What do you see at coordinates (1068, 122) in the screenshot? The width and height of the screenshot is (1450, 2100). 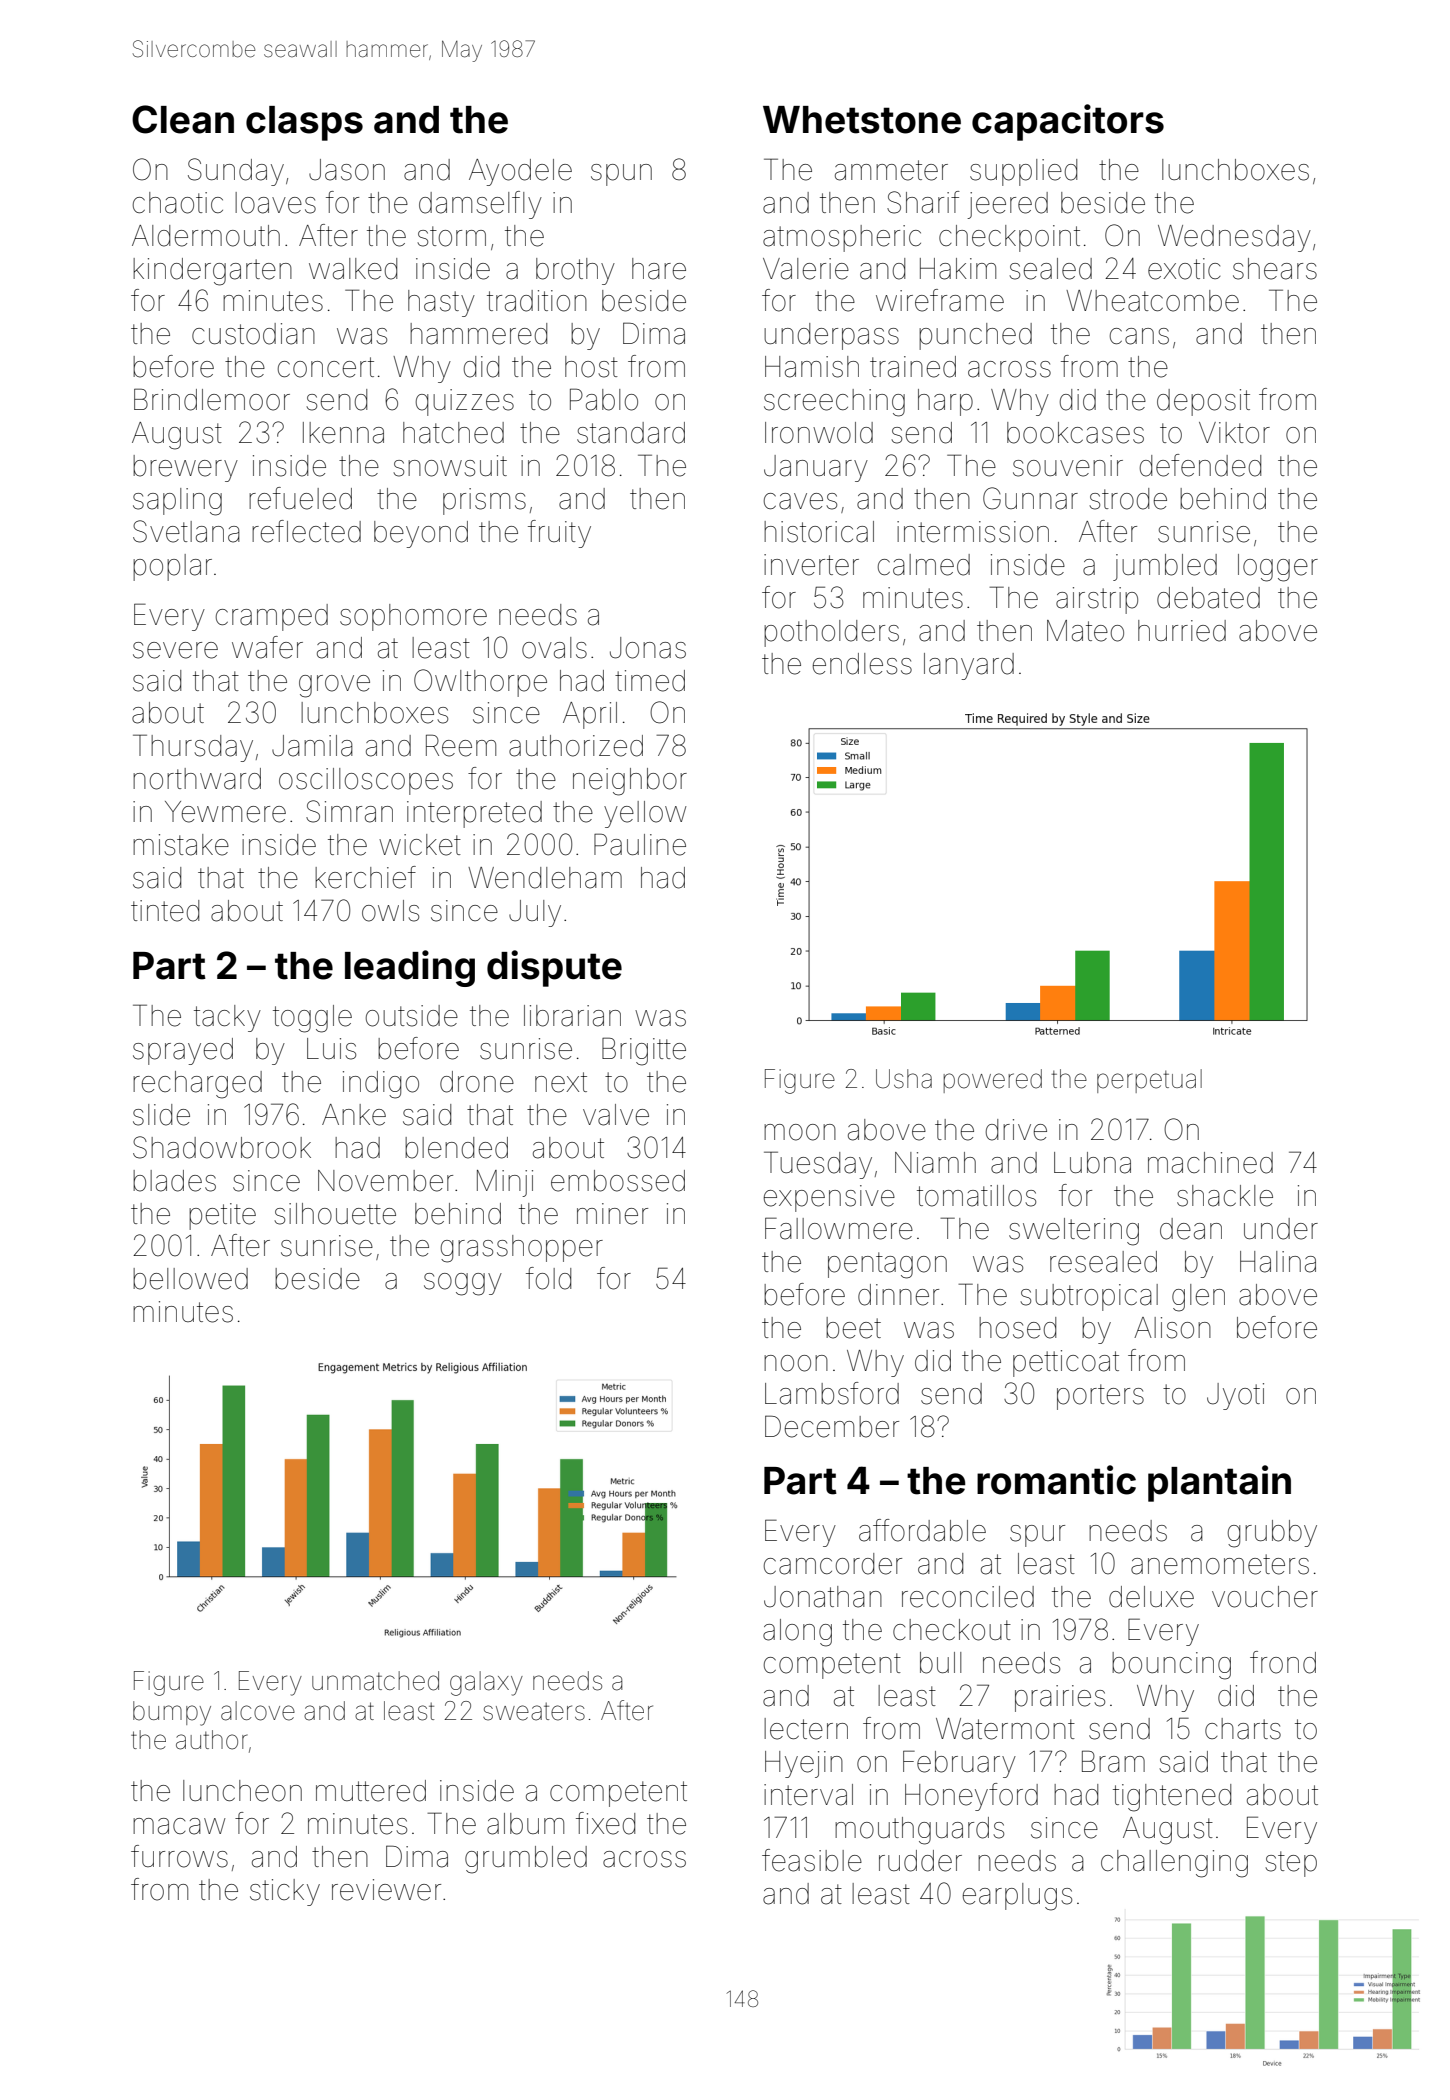 I see `capacitors` at bounding box center [1068, 122].
